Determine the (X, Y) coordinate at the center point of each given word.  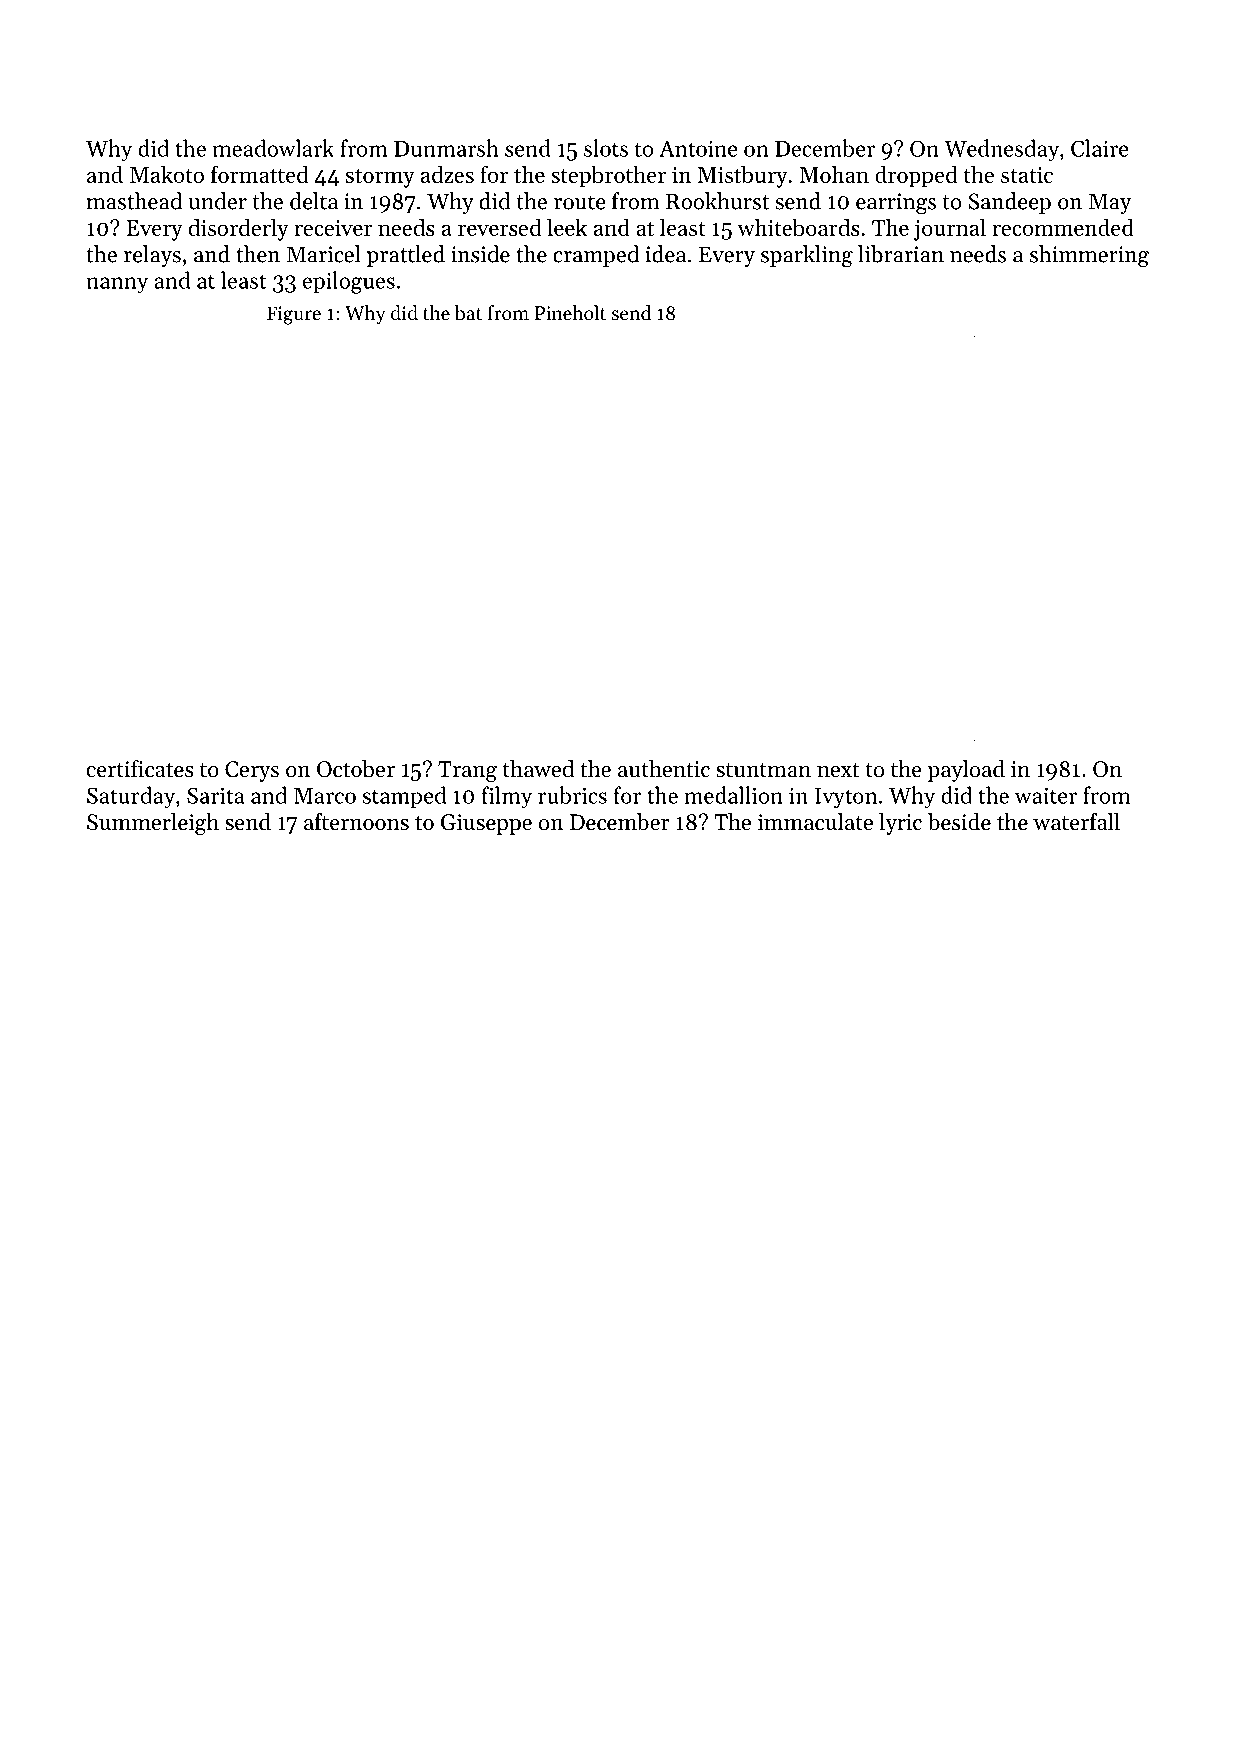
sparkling (807, 256)
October (356, 769)
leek (567, 227)
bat (468, 313)
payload (966, 771)
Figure (294, 315)
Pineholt (570, 313)
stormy (380, 178)
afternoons (356, 822)
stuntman (763, 770)
